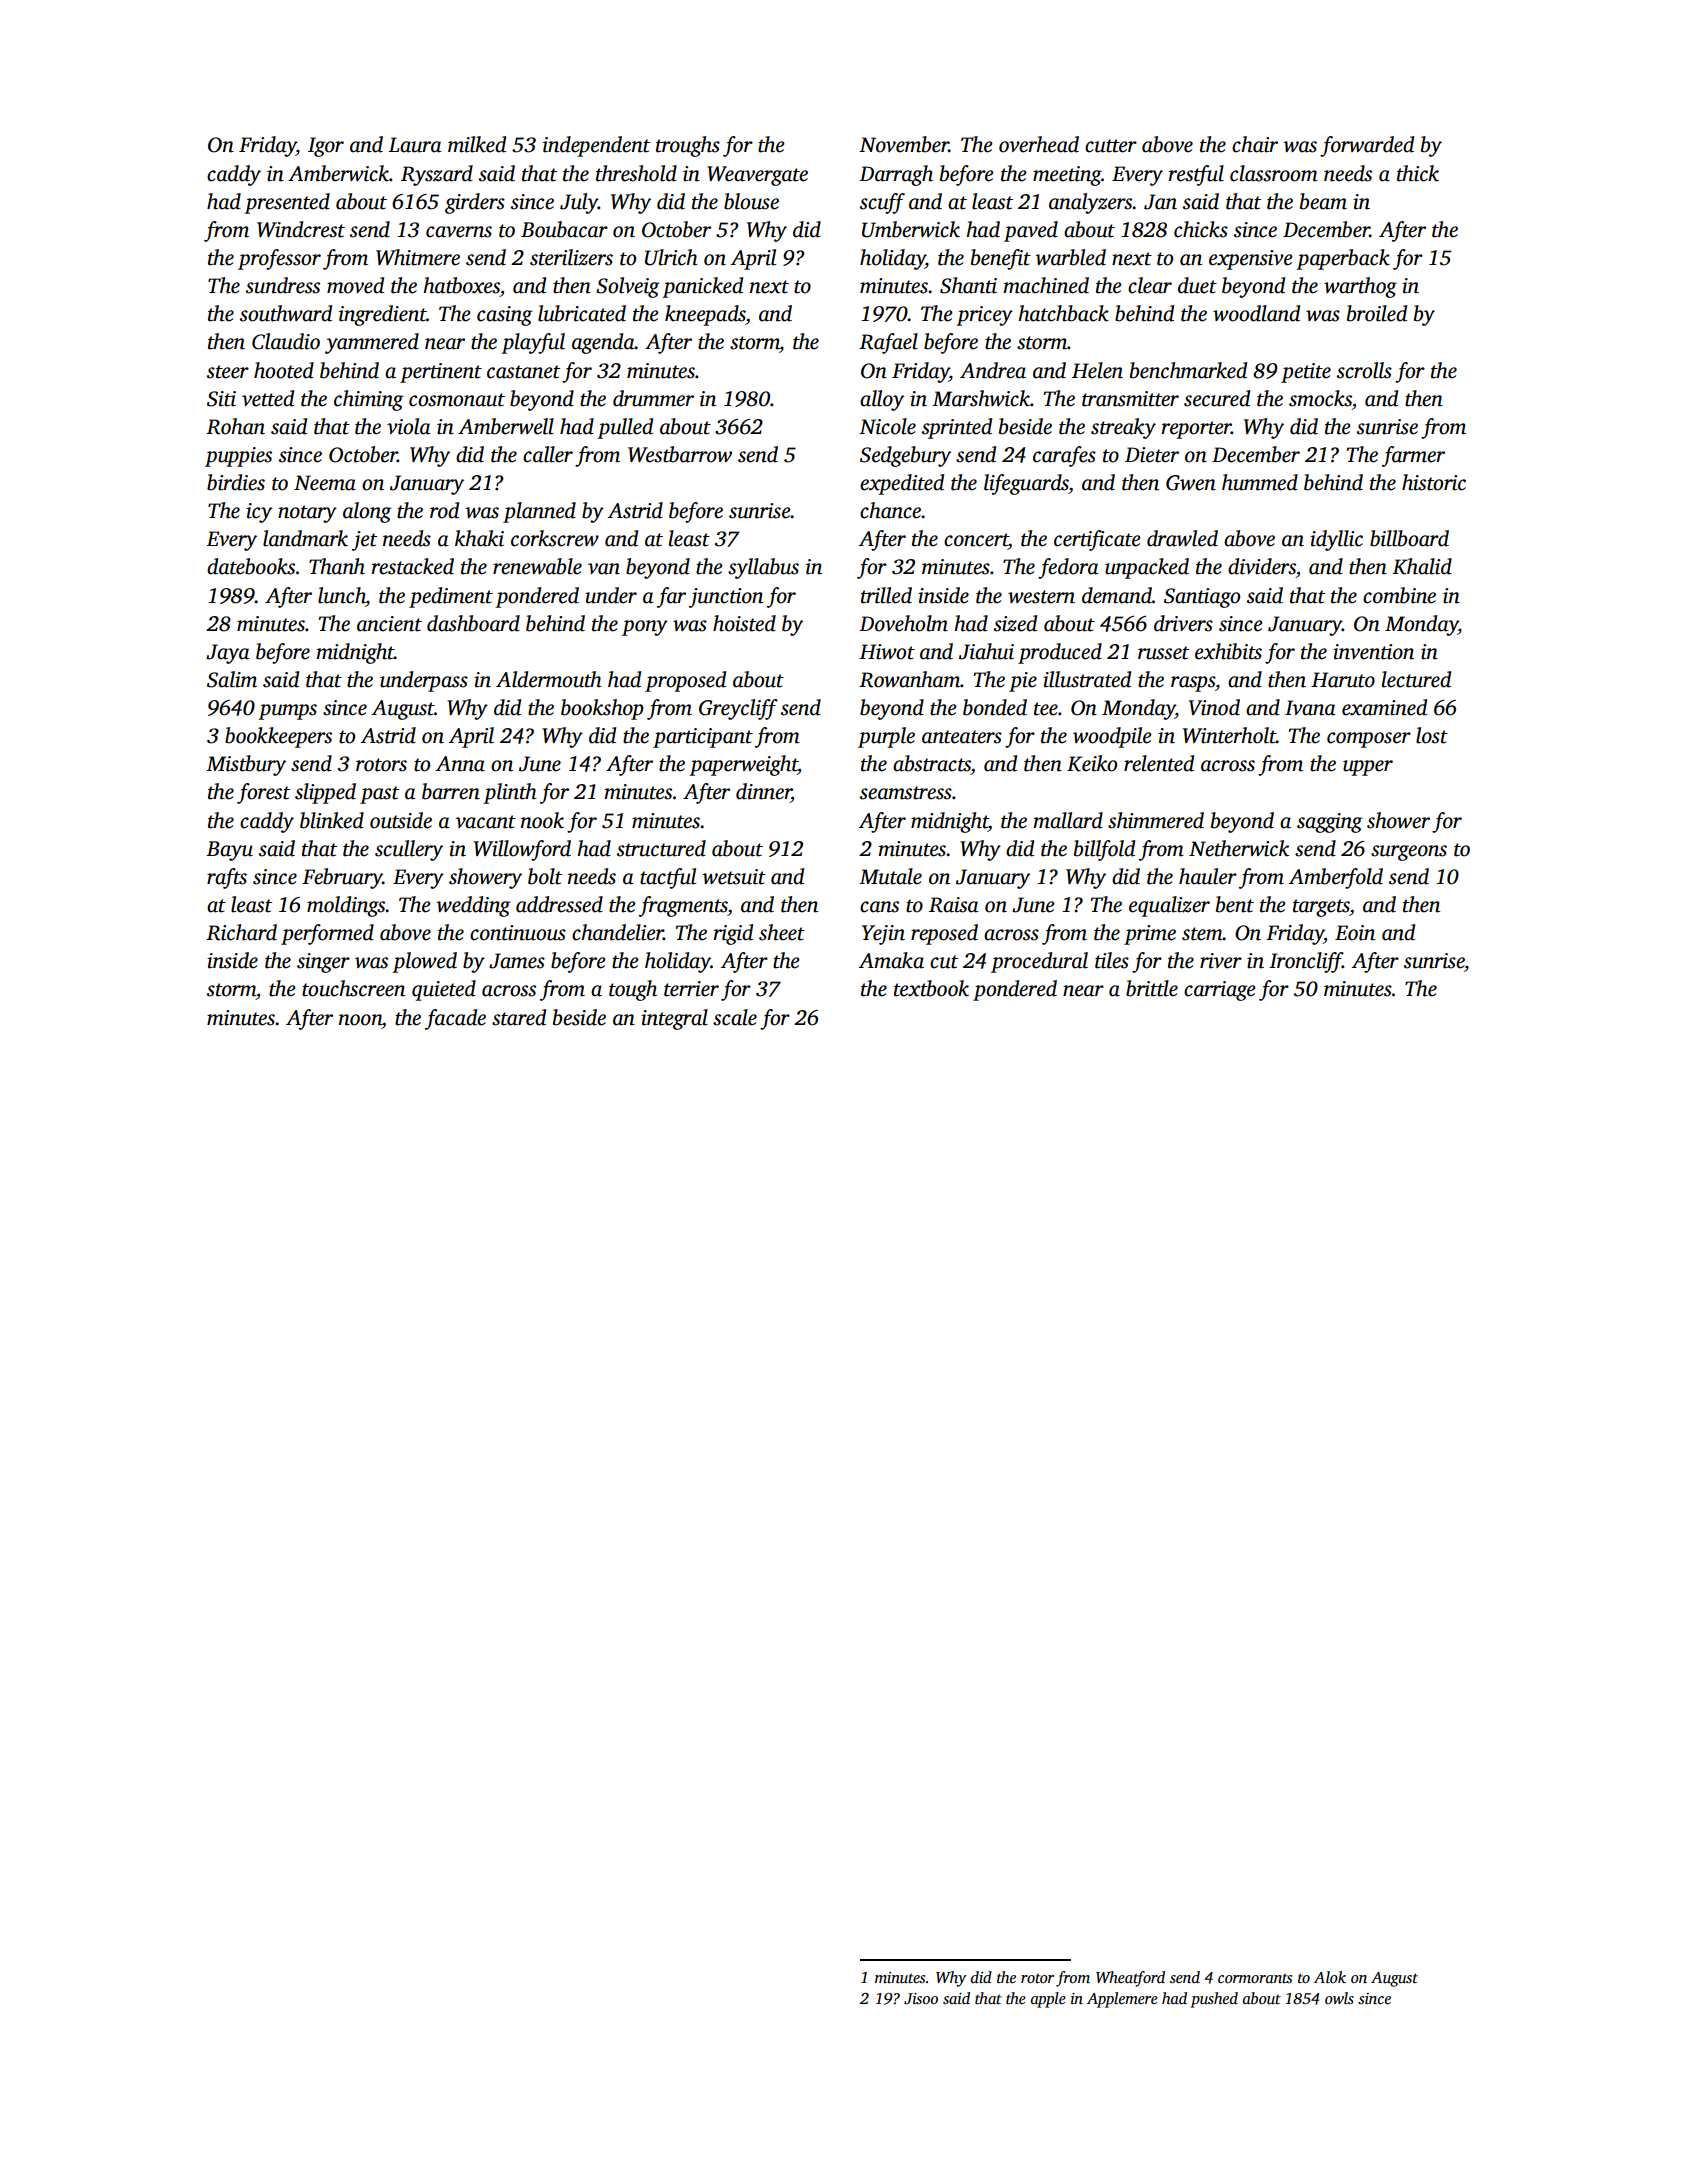 The width and height of the page is (1683, 2178). I want to click on Jisoo, so click(921, 1999).
